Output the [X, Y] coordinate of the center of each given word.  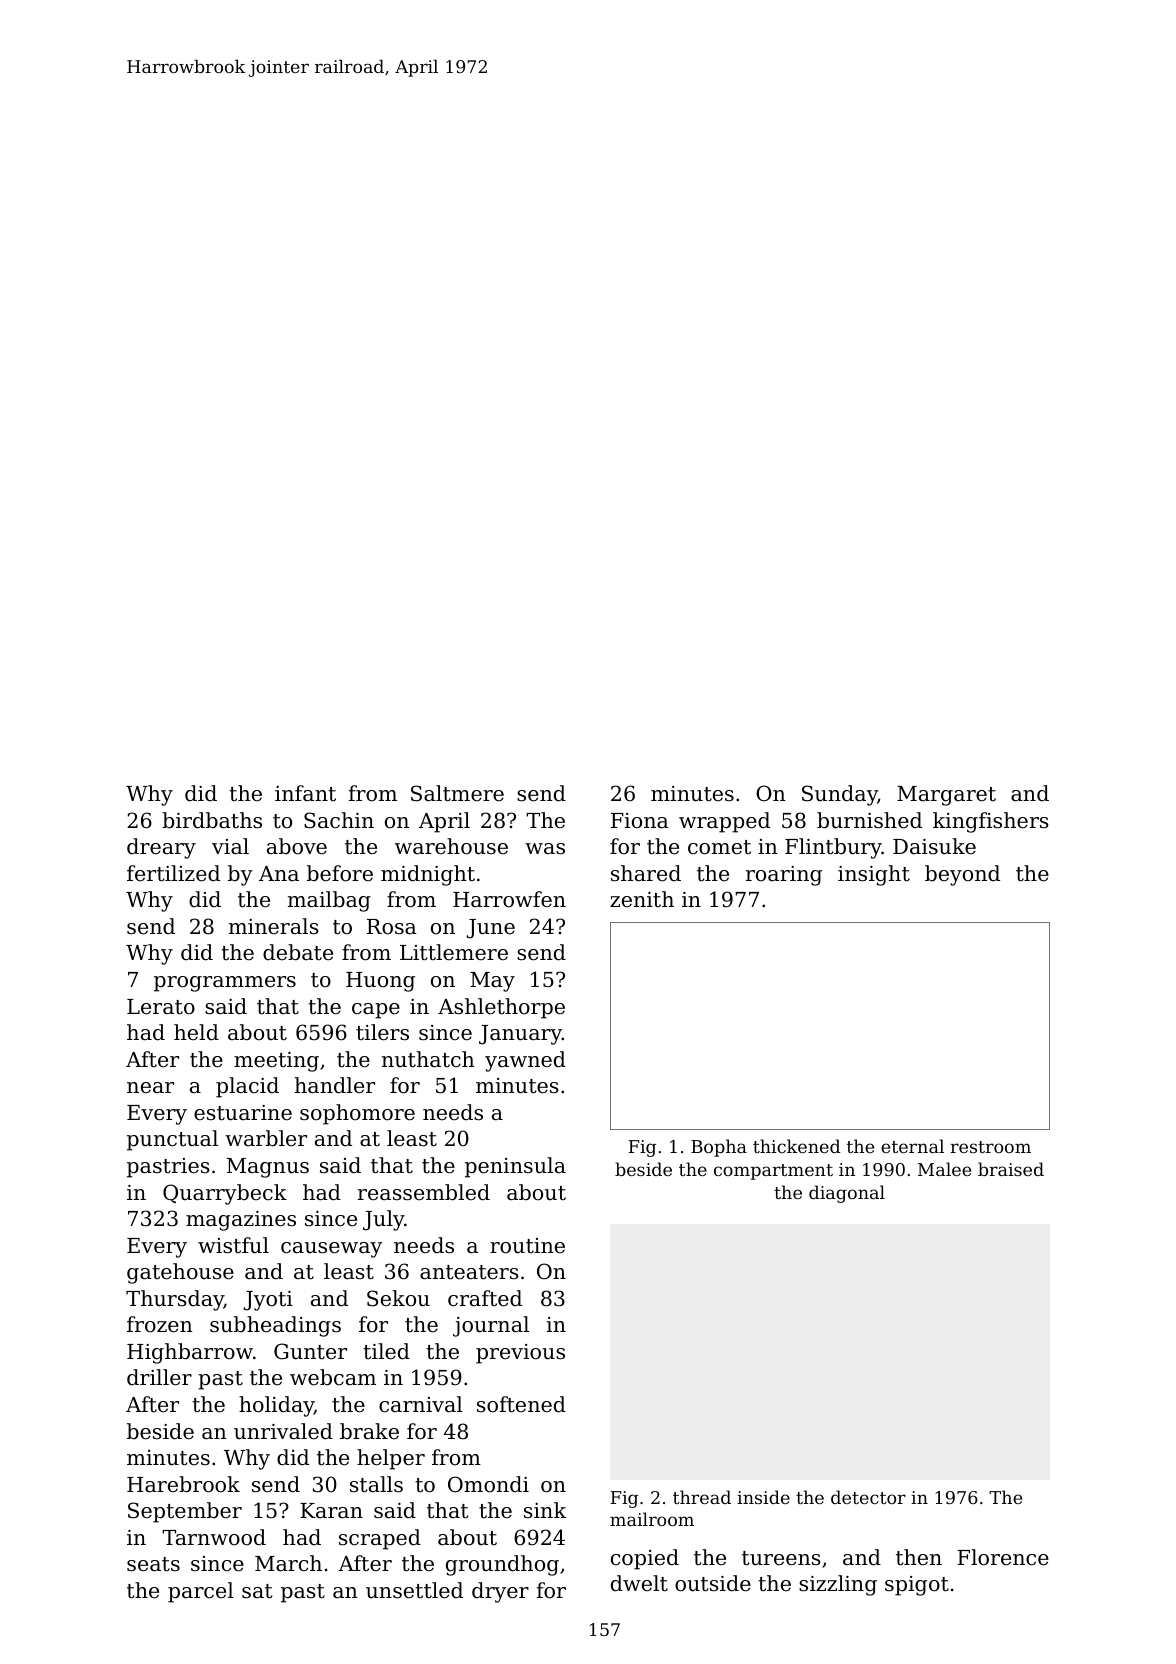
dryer [500, 1592]
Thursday [175, 1300]
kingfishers [991, 822]
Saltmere [457, 793]
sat [257, 1591]
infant [305, 793]
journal [491, 1326]
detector [868, 1497]
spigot [917, 1586]
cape [376, 1011]
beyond [962, 875]
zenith [642, 899]
